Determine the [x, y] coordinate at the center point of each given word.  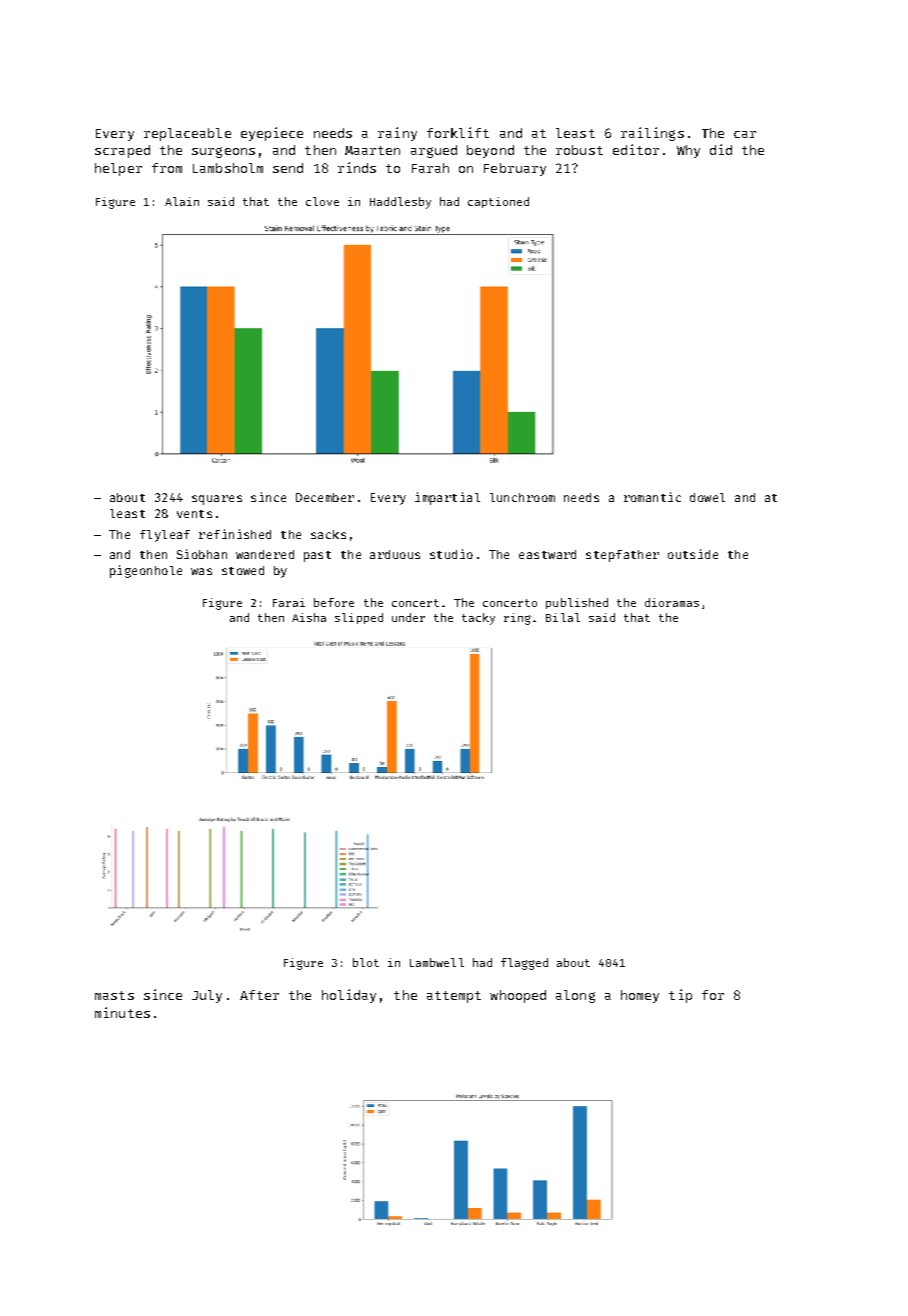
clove [322, 201]
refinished [235, 534]
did [721, 149]
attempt [454, 997]
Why [688, 151]
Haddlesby [400, 203]
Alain [182, 201]
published [577, 603]
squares [217, 500]
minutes [122, 1012]
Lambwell [437, 962]
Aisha [309, 617]
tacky [478, 619]
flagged [524, 964]
